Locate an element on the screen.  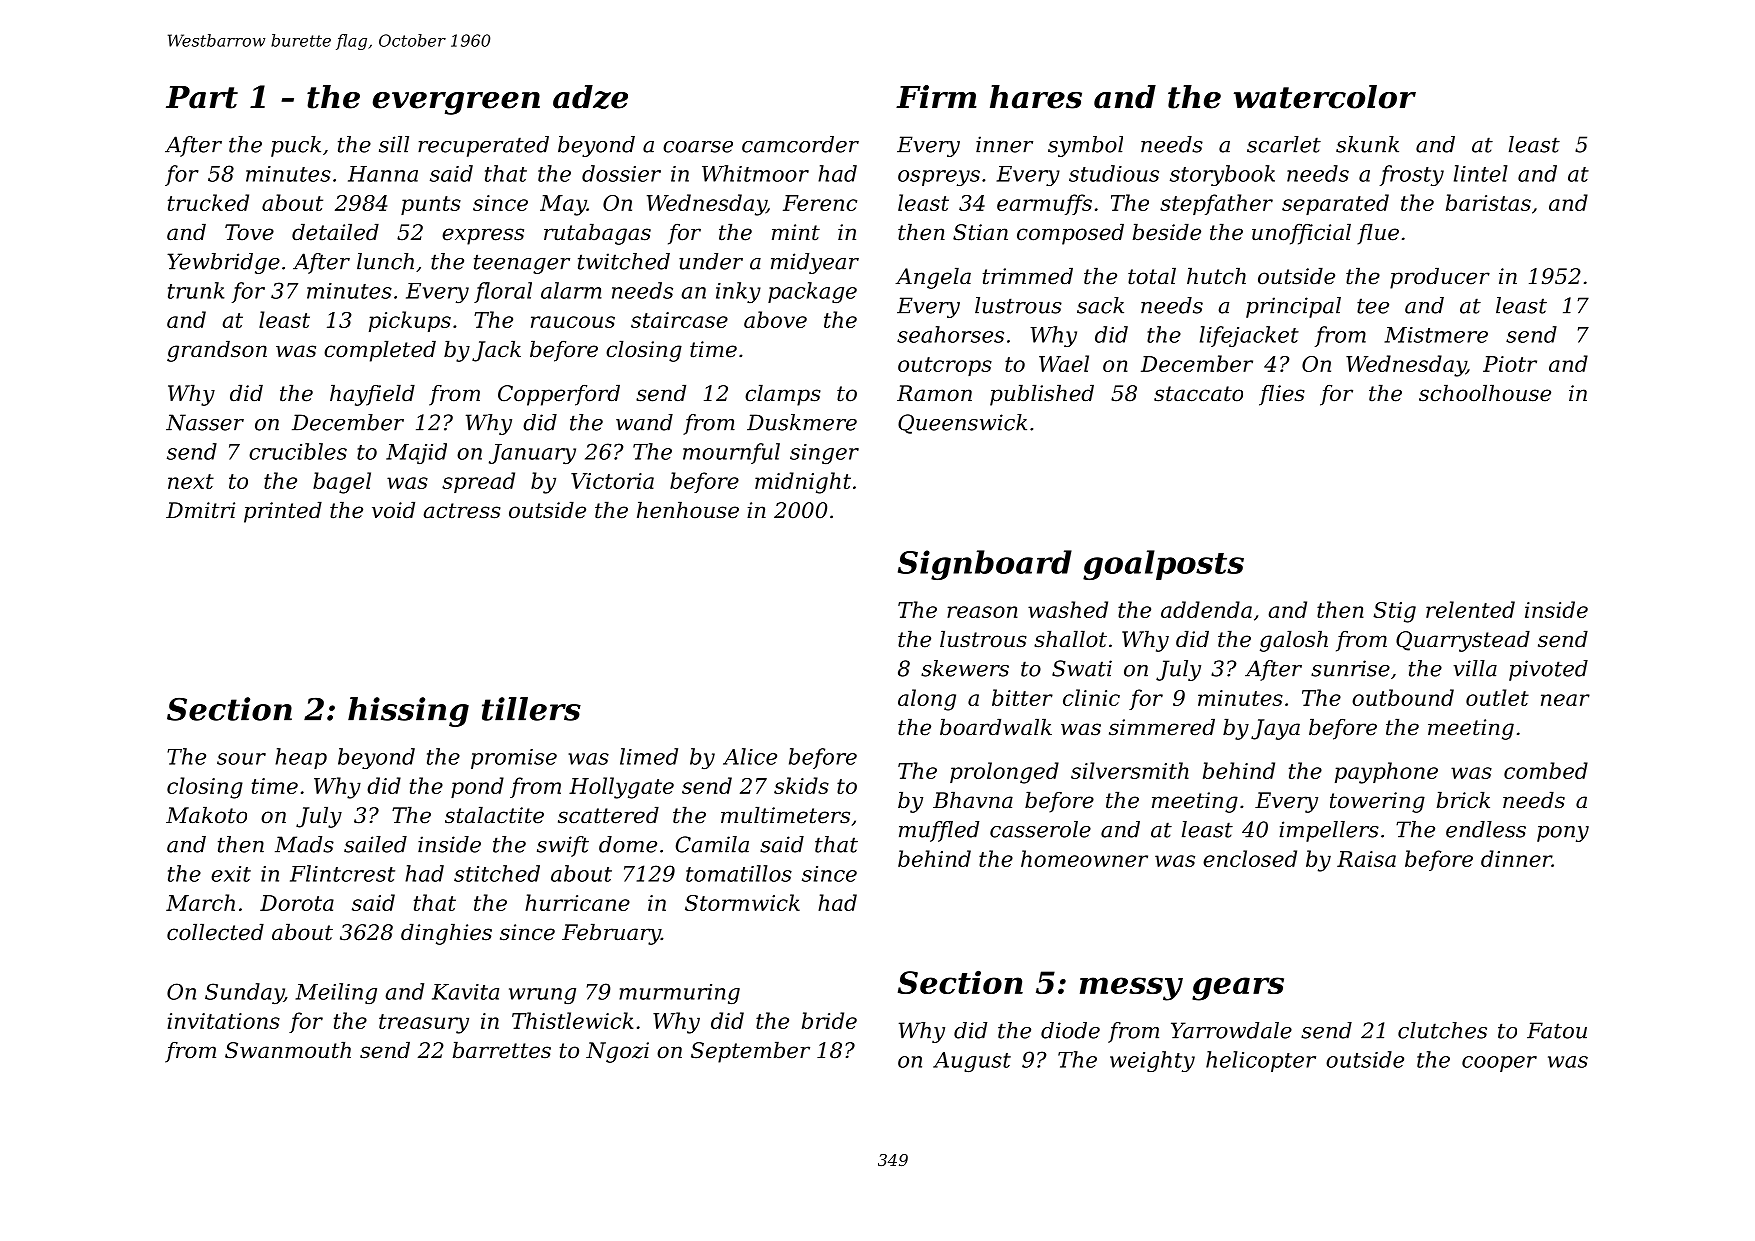
treasury is located at coordinates (424, 1024).
